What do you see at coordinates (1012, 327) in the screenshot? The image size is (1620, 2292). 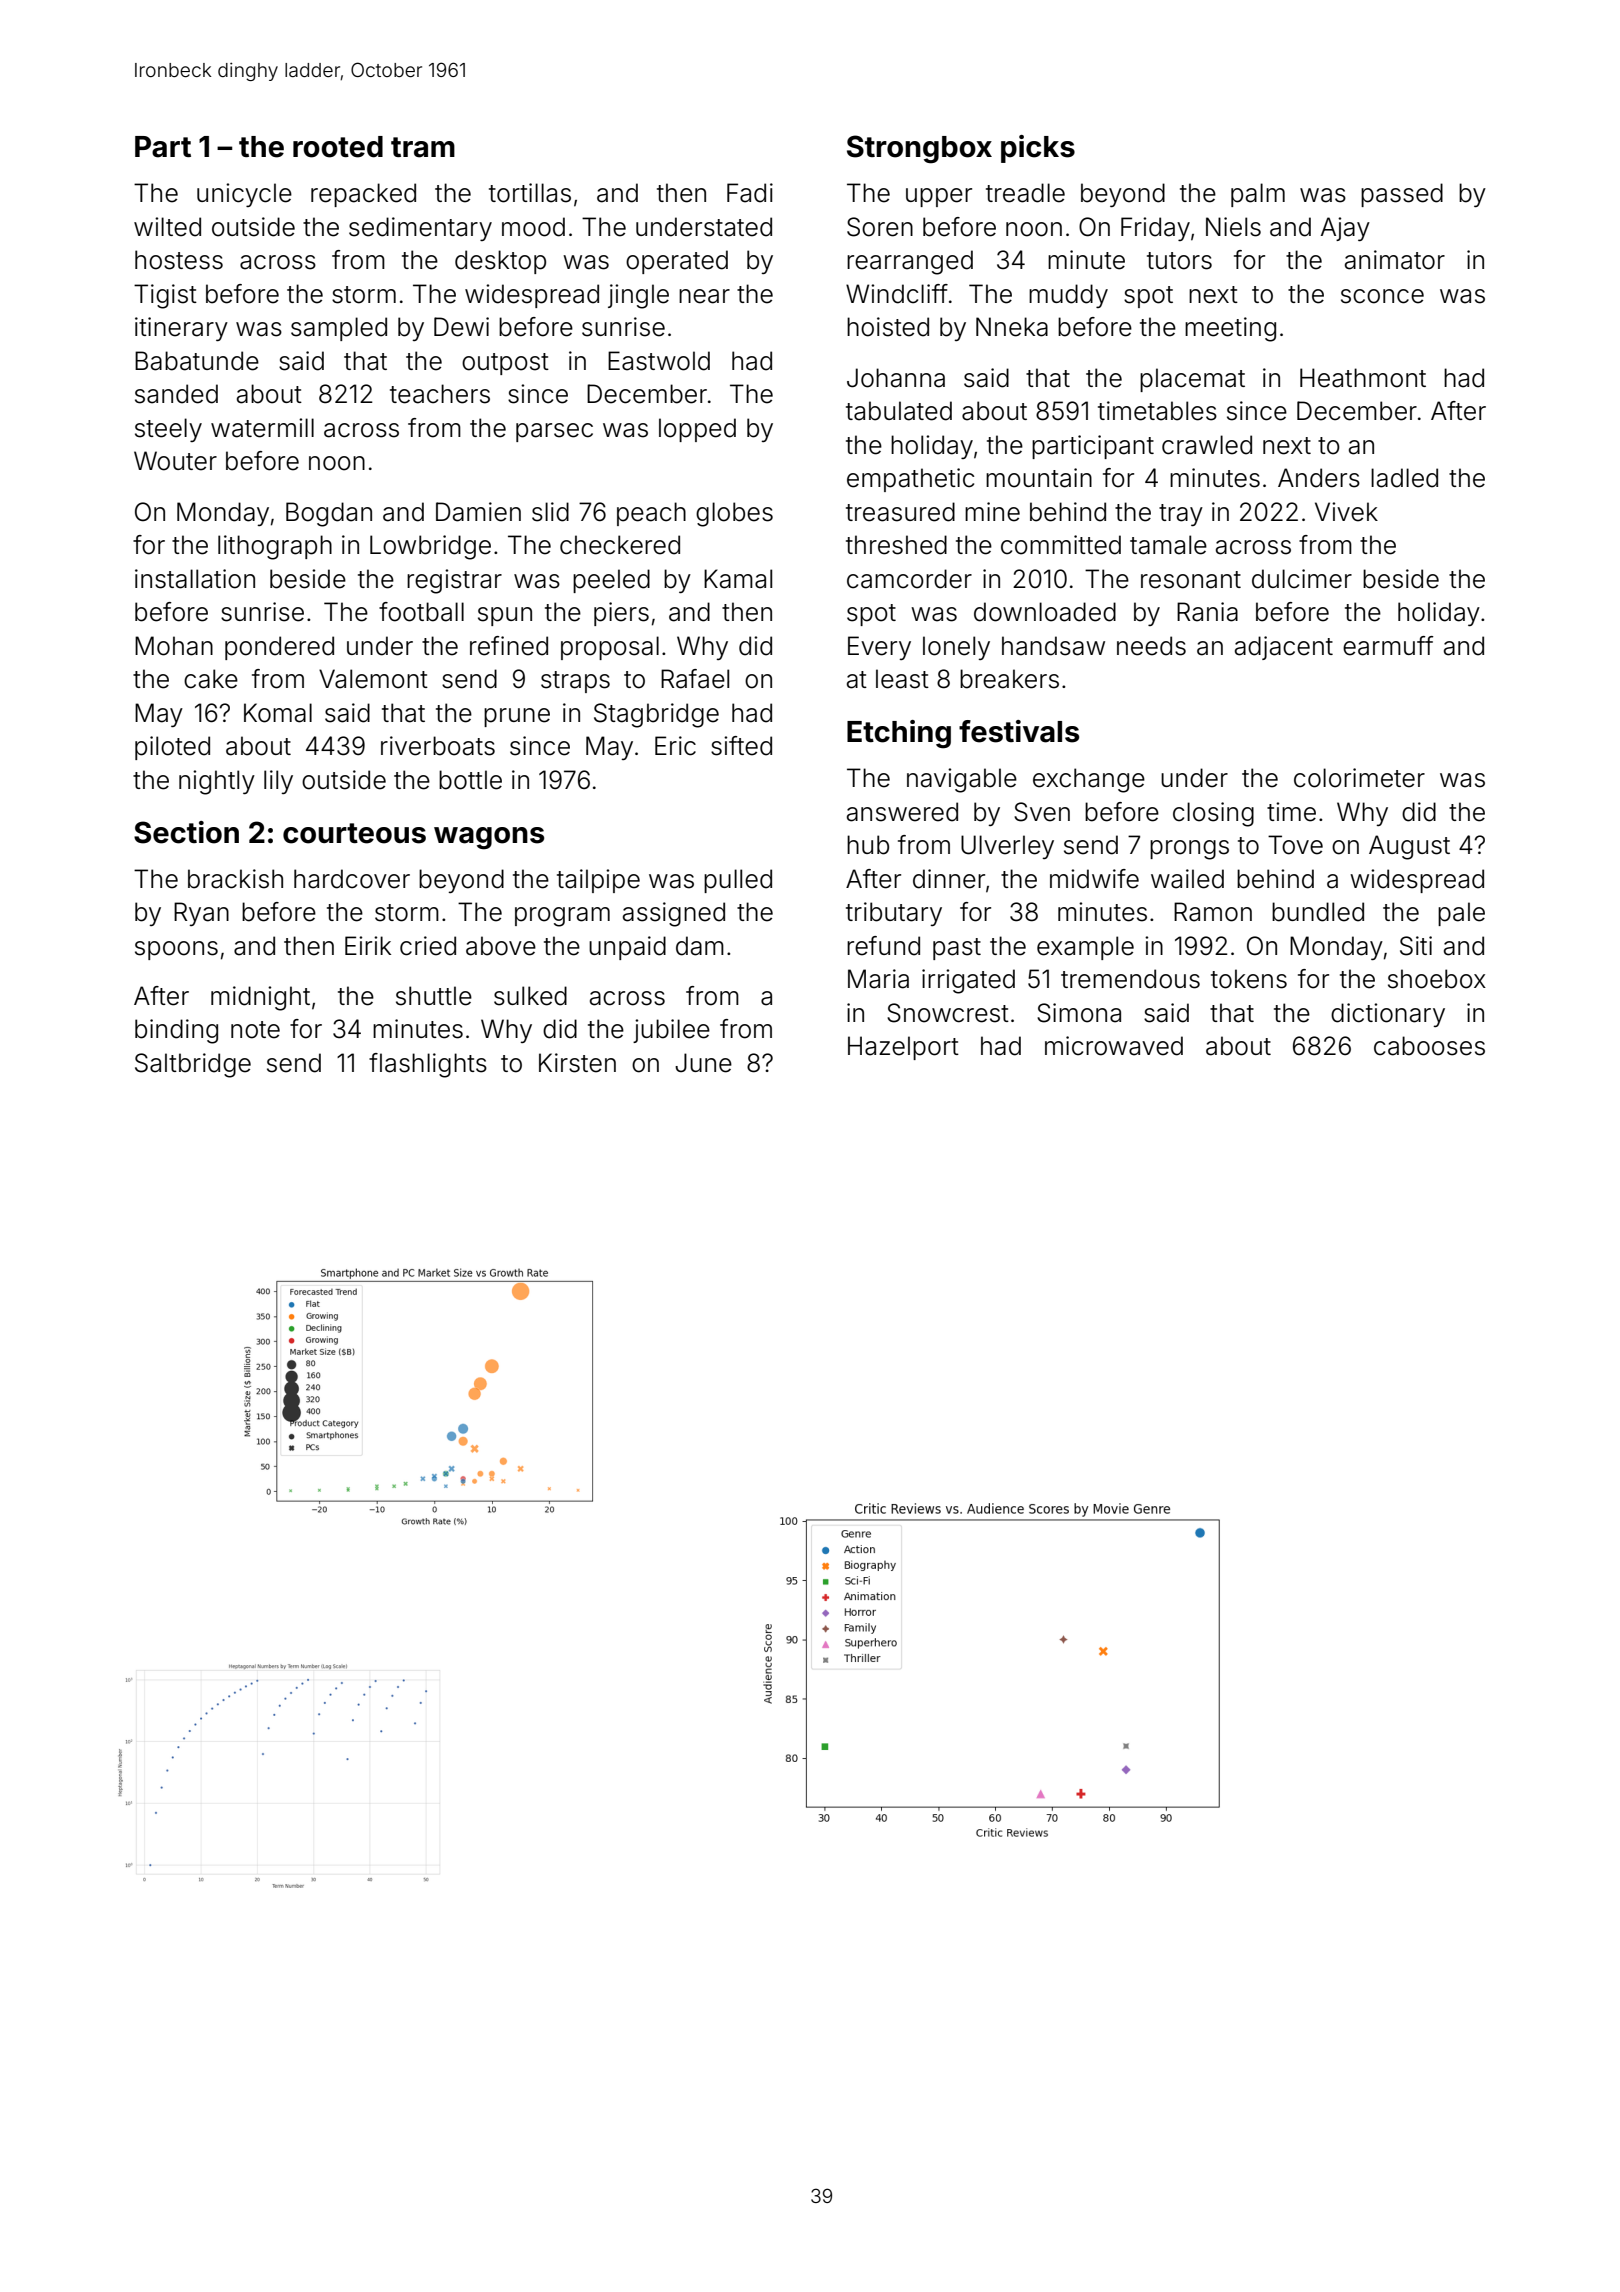 I see `Nneka` at bounding box center [1012, 327].
